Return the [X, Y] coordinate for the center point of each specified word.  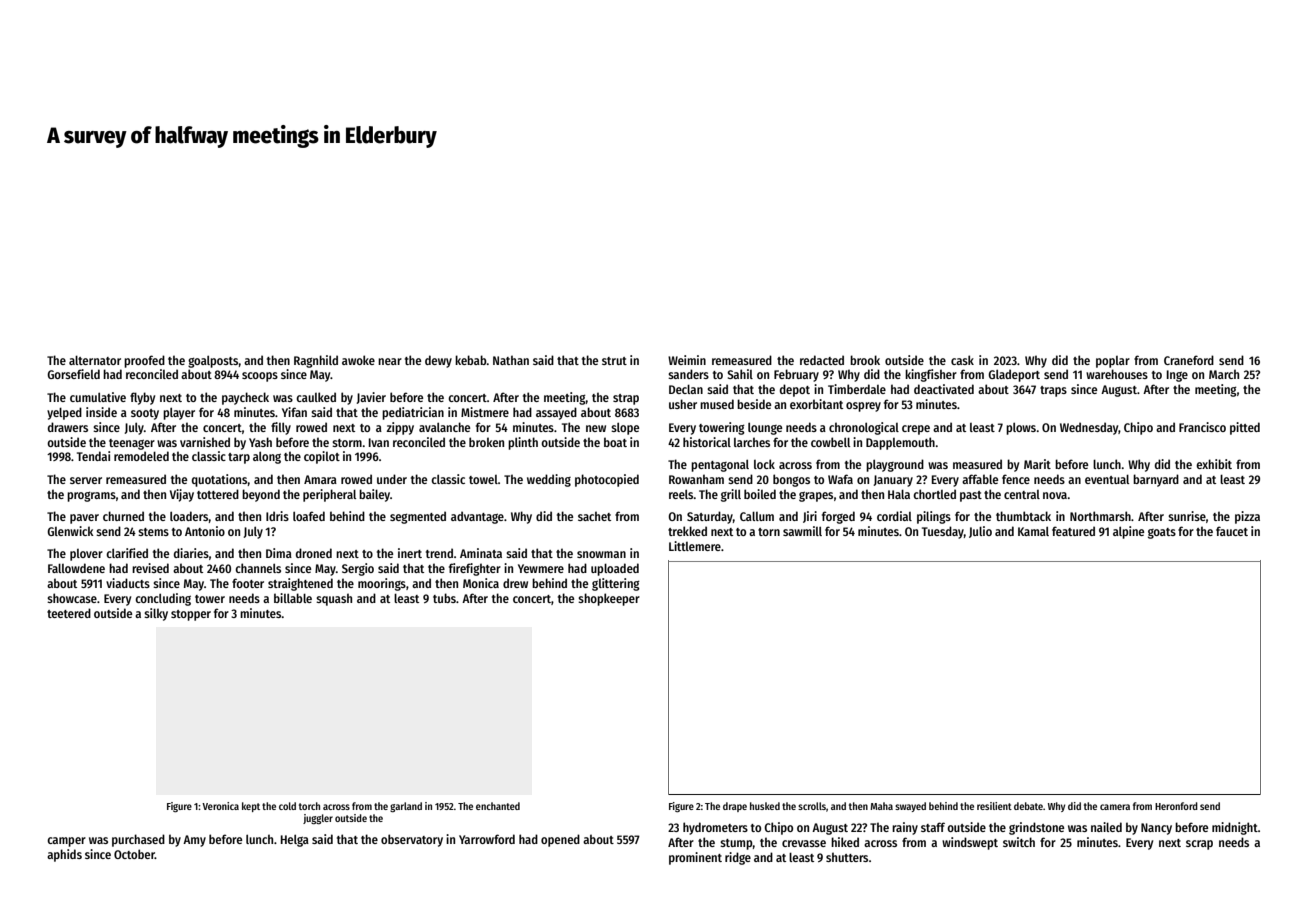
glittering [616, 584]
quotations [220, 480]
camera [1115, 807]
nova [1055, 495]
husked [765, 806]
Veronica [220, 806]
